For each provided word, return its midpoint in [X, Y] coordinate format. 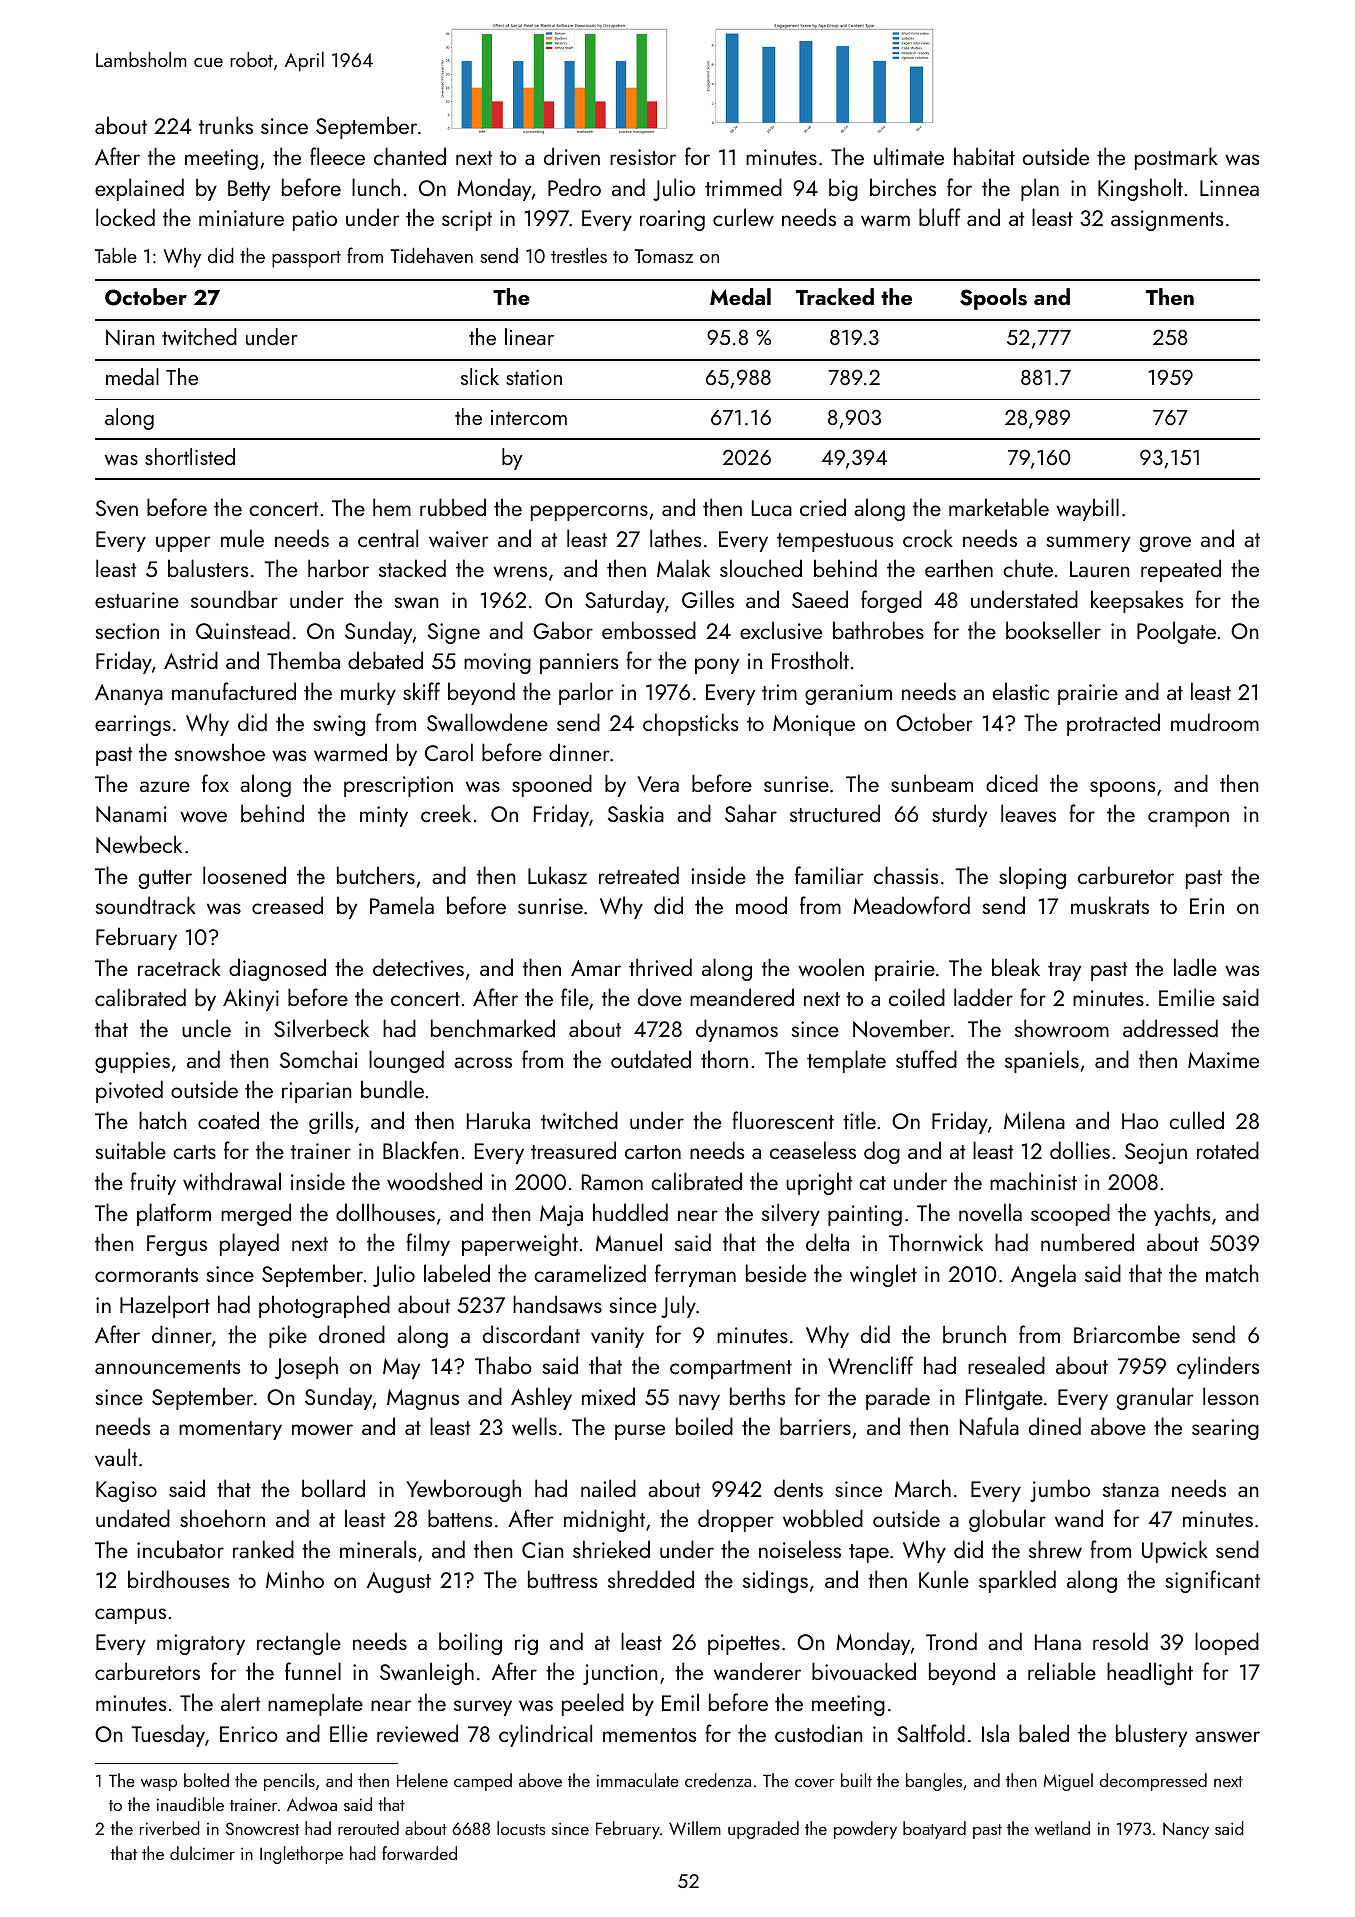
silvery [791, 1214]
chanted [410, 156]
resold [1120, 1641]
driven [572, 156]
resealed [1006, 1365]
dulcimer [202, 1853]
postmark [1176, 158]
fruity [153, 1183]
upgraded [763, 1830]
